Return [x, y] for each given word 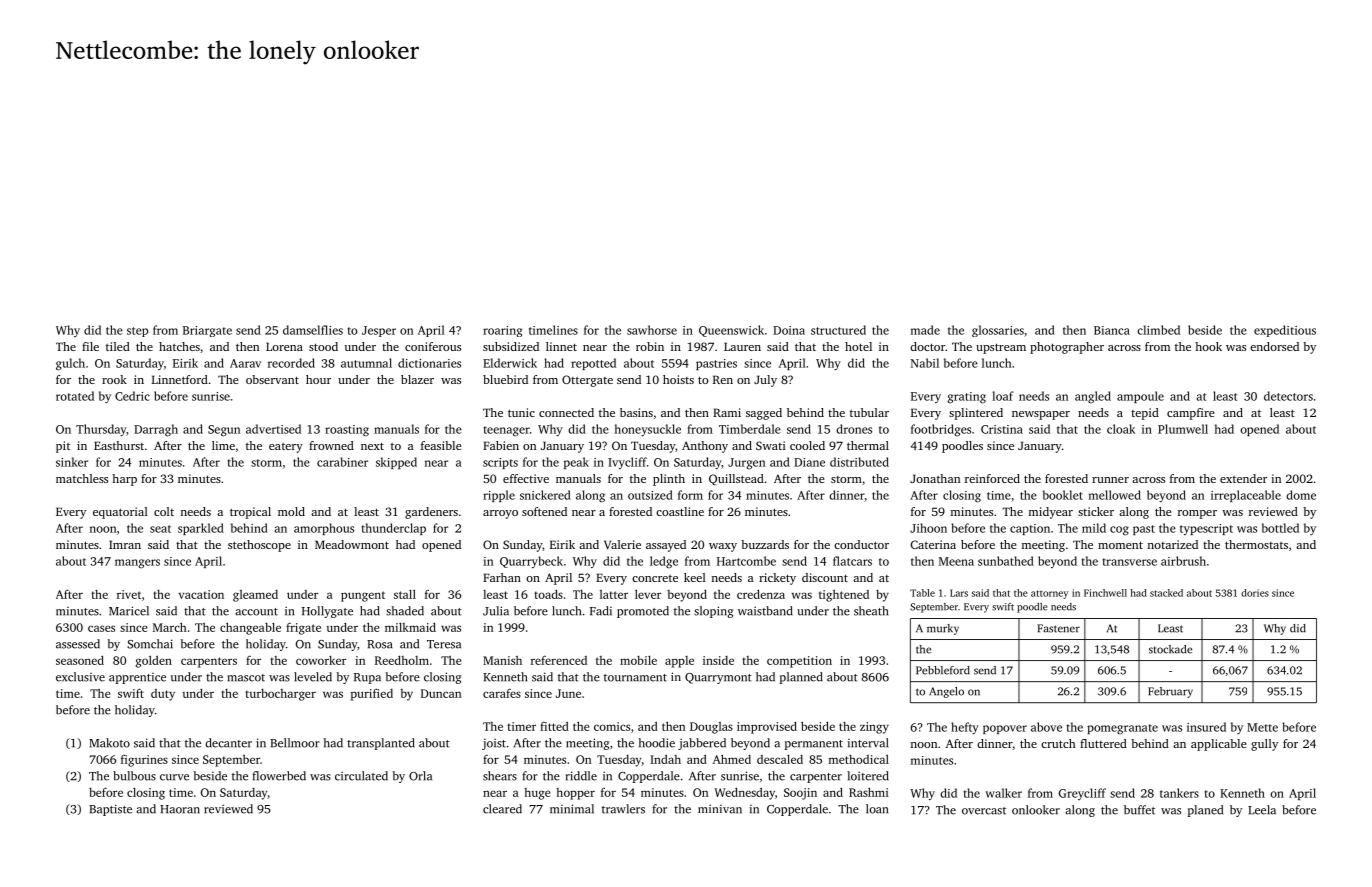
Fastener [1058, 628]
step [137, 332]
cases [101, 628]
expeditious [1285, 331]
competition [799, 662]
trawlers [623, 809]
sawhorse [652, 330]
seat [160, 529]
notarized [1173, 544]
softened [544, 511]
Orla [420, 776]
